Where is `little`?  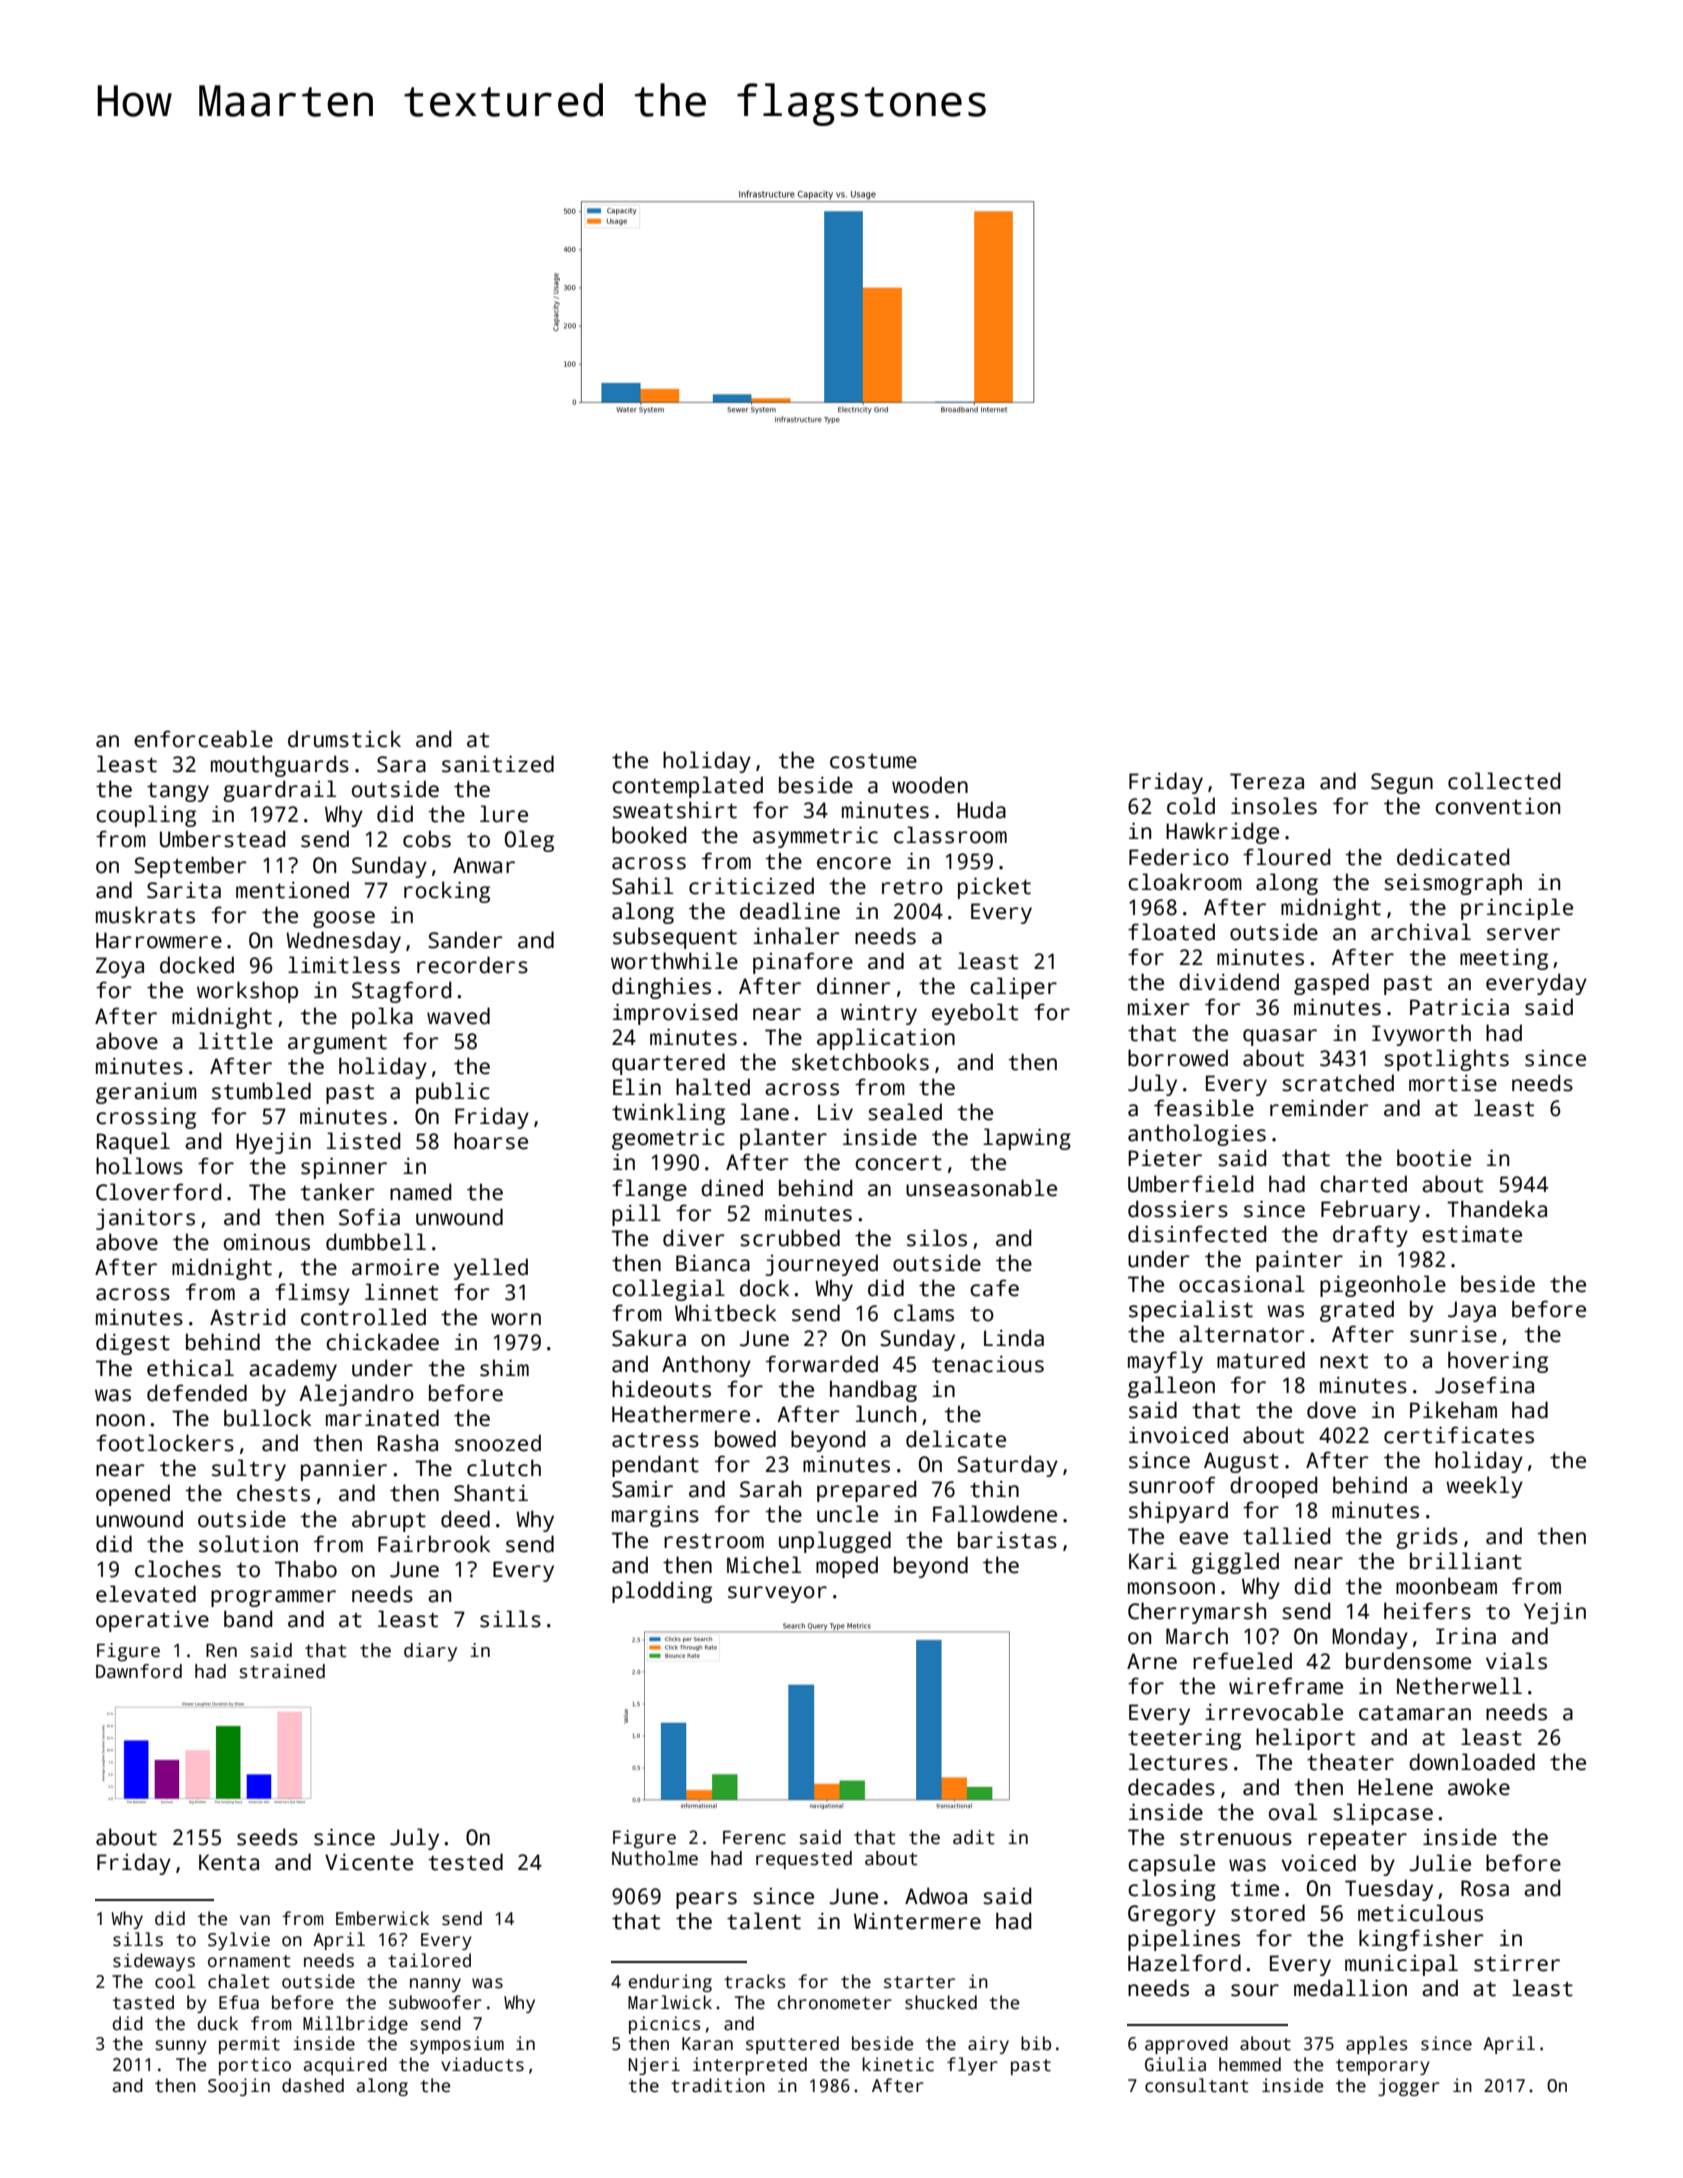 little is located at coordinates (236, 1041).
